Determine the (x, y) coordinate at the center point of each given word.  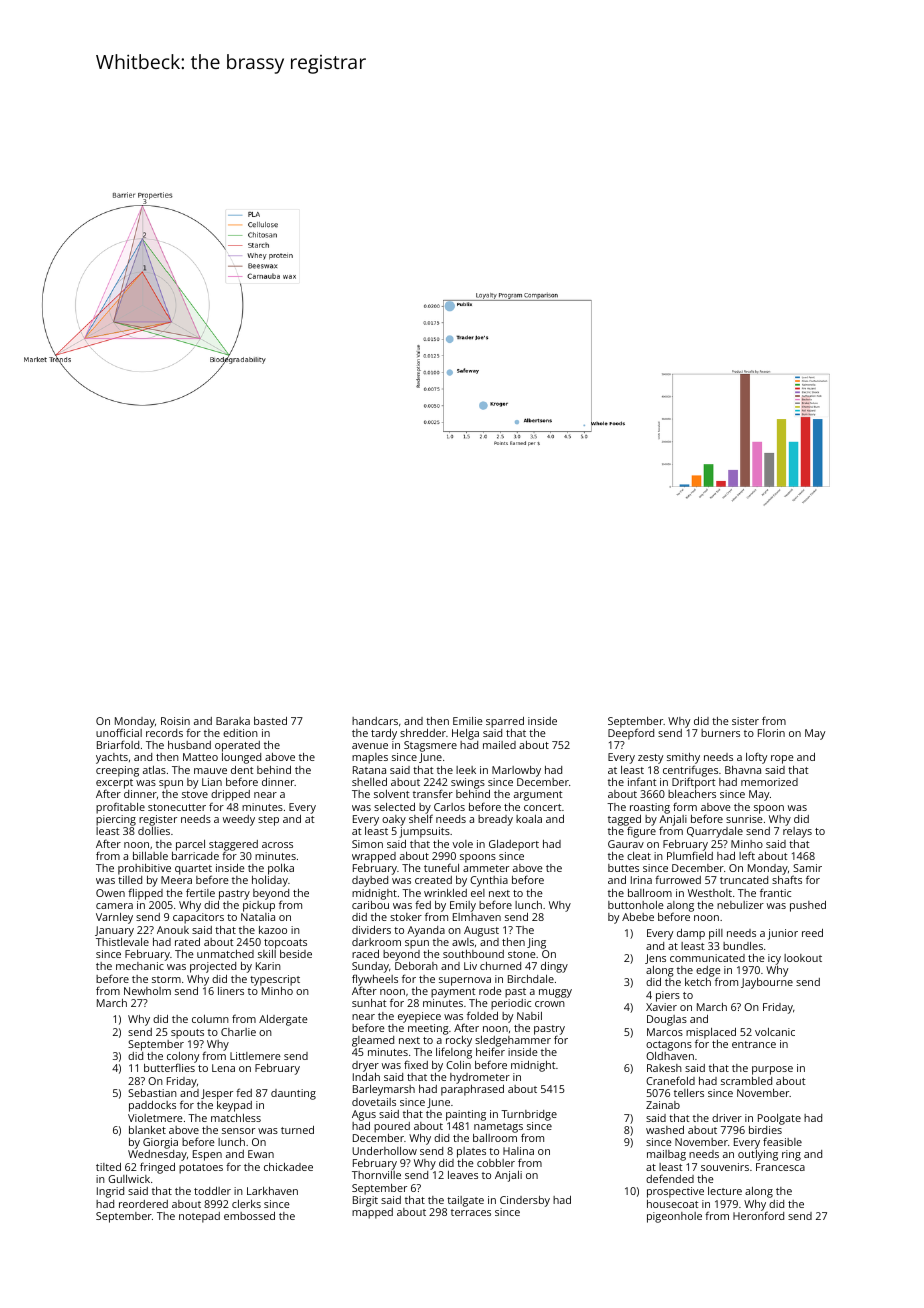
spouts (187, 1034)
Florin (771, 733)
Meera (176, 880)
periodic (511, 1004)
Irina (641, 880)
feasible (782, 1141)
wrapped (374, 857)
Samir (807, 868)
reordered (143, 1204)
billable (150, 856)
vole (462, 844)
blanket (147, 1130)
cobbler (496, 1163)
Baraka (233, 721)
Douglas (667, 1020)
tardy (384, 734)
